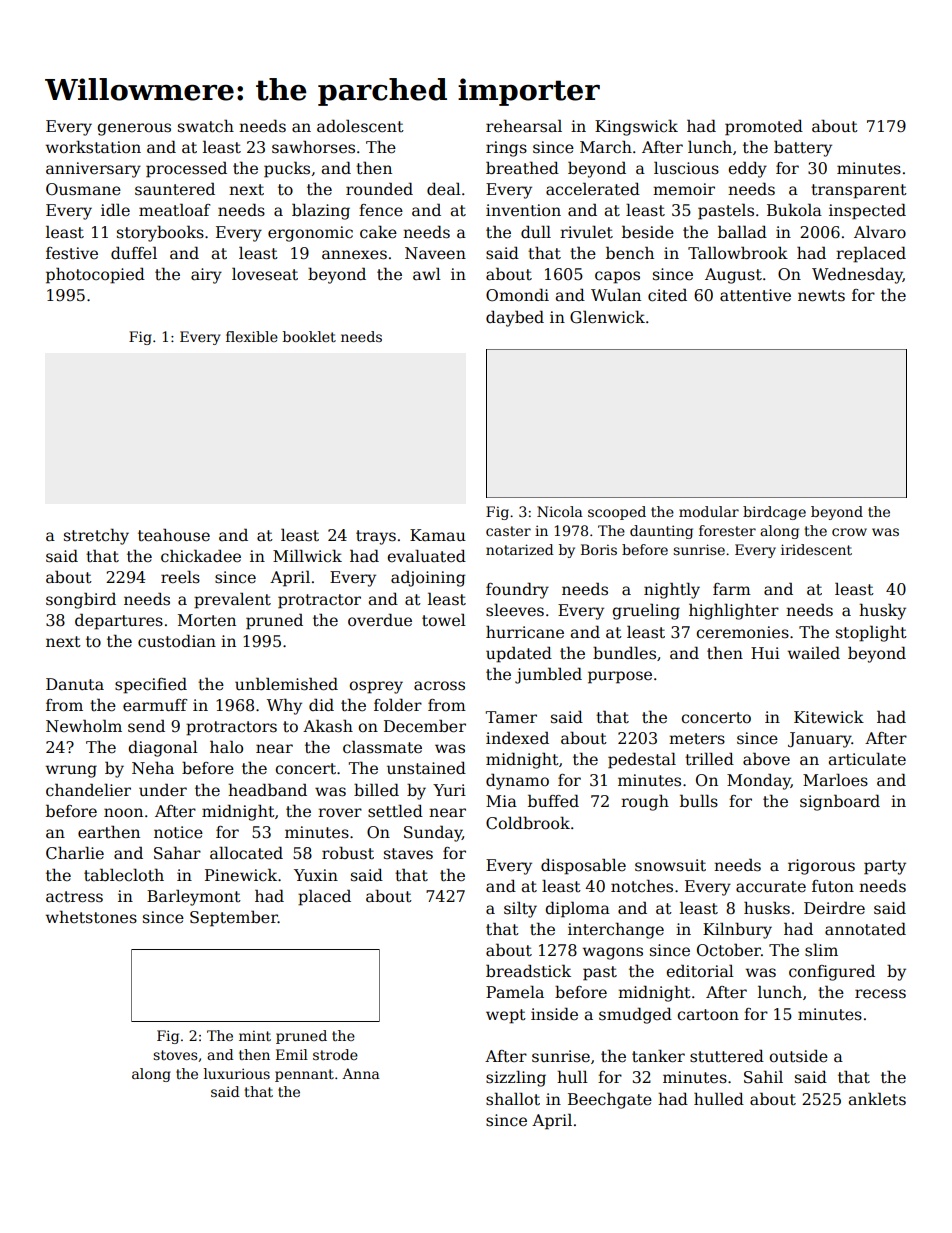  What do you see at coordinates (686, 167) in the screenshot?
I see `luscious` at bounding box center [686, 167].
